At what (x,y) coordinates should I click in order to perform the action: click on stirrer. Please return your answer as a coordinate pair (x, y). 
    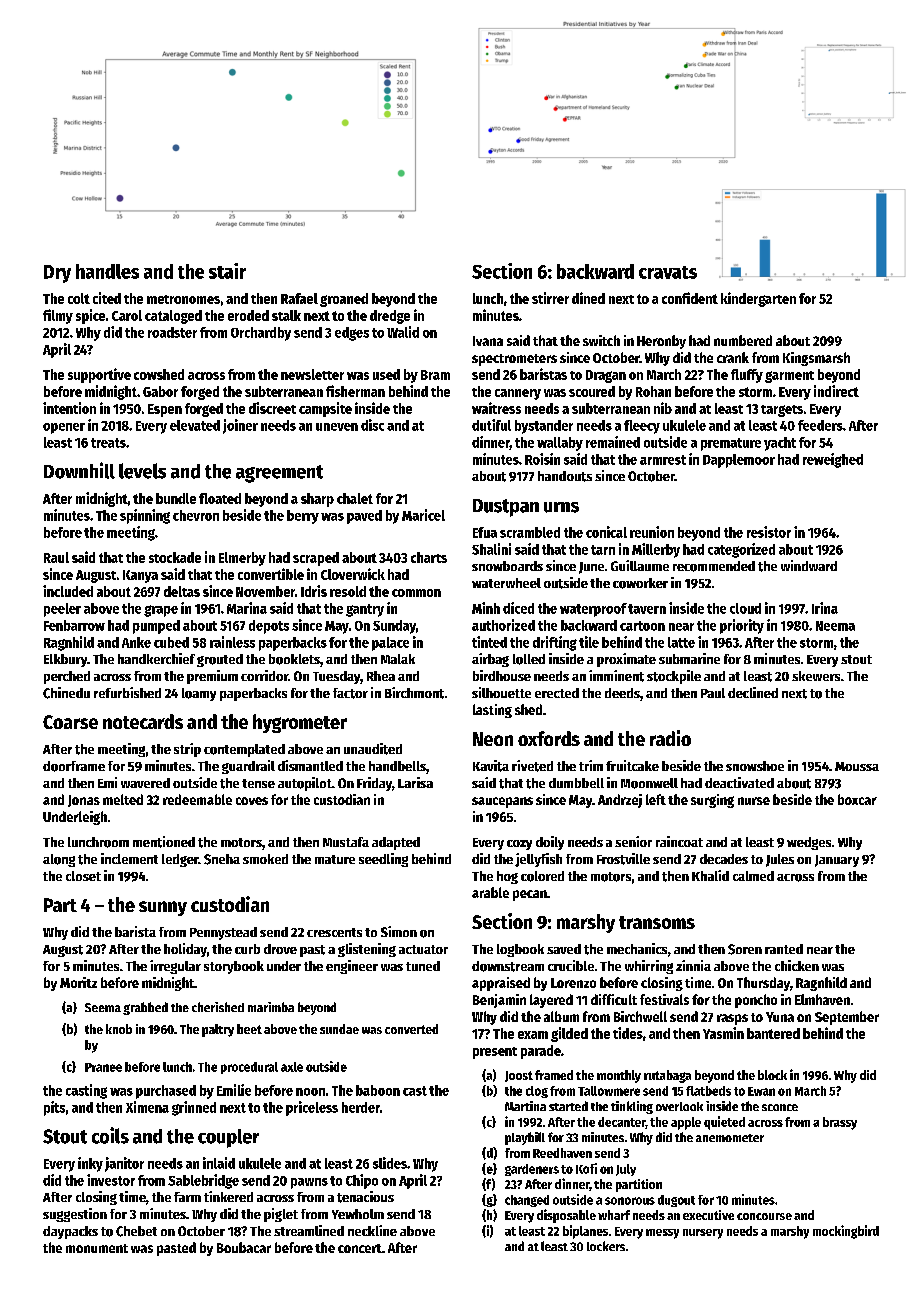
    Looking at the image, I should click on (550, 298).
